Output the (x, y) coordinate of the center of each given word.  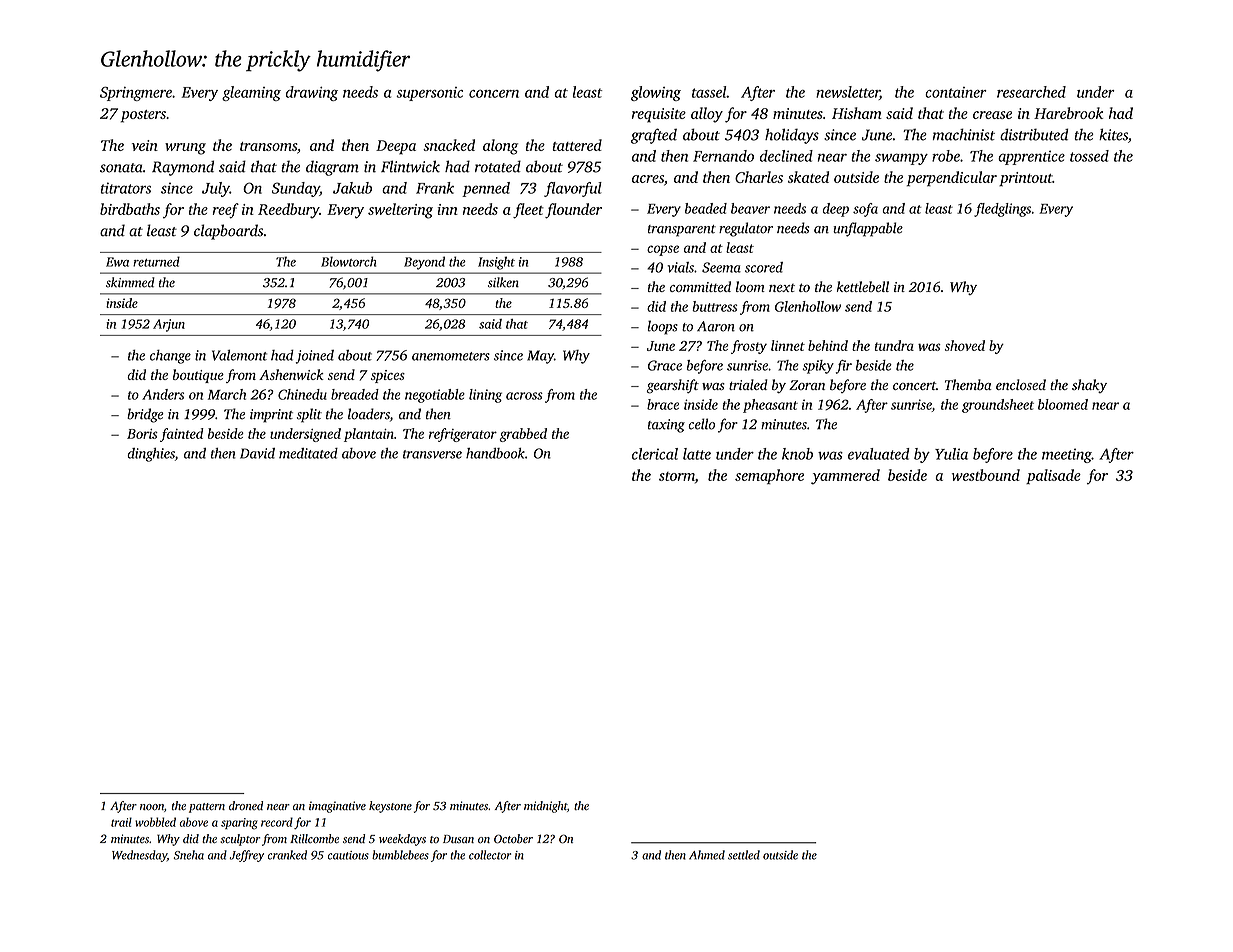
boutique (198, 376)
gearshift (673, 386)
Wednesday (139, 856)
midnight (545, 807)
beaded (706, 208)
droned (246, 805)
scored (764, 267)
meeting (1067, 455)
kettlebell (863, 286)
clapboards (228, 232)
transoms (268, 146)
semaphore (769, 476)
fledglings (1002, 210)
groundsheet (998, 406)
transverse (432, 454)
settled (744, 855)
